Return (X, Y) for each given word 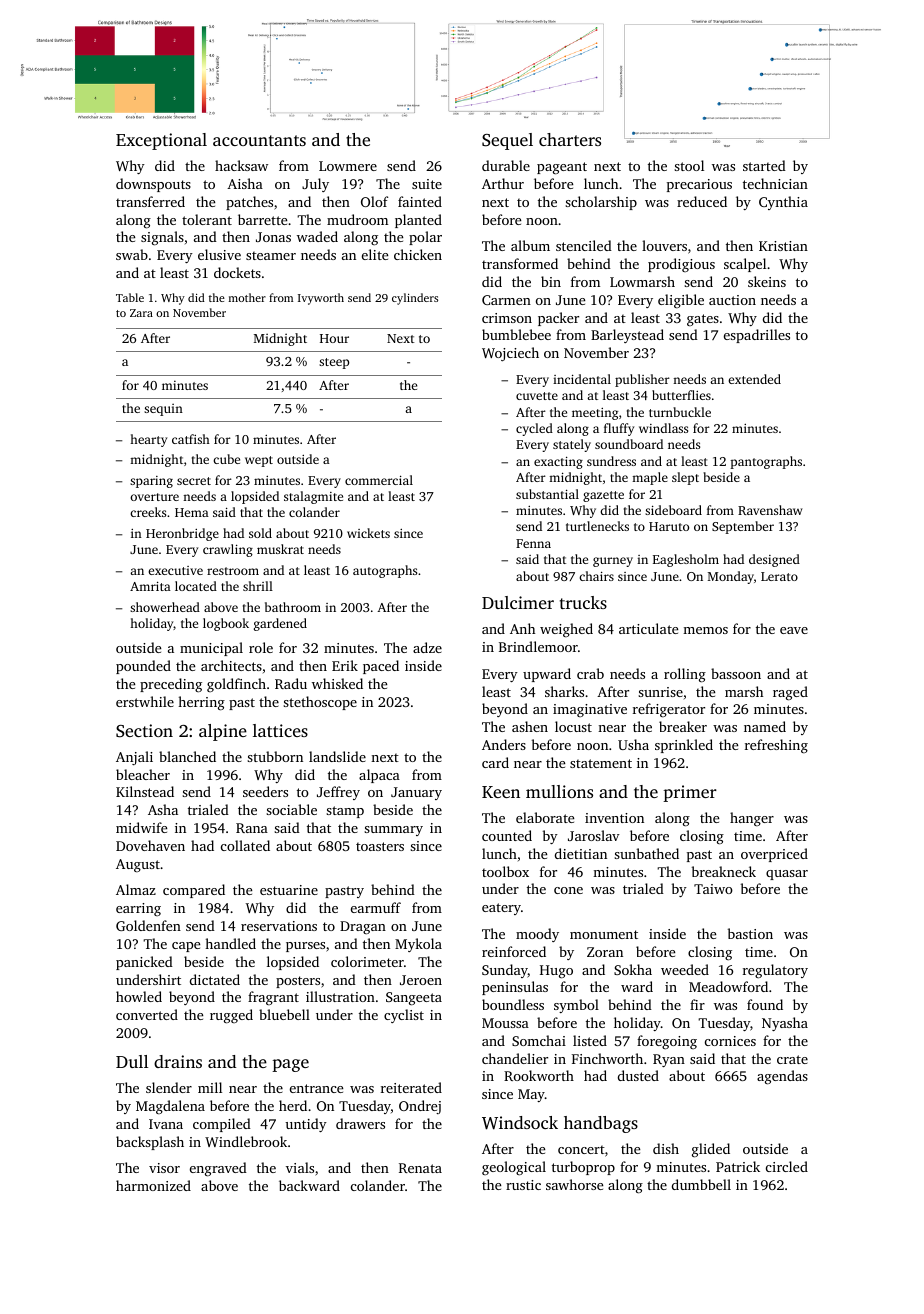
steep (334, 363)
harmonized (153, 1185)
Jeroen (421, 980)
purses (305, 947)
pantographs (766, 462)
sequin (163, 409)
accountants (259, 140)
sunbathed (646, 853)
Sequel (507, 141)
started (764, 165)
